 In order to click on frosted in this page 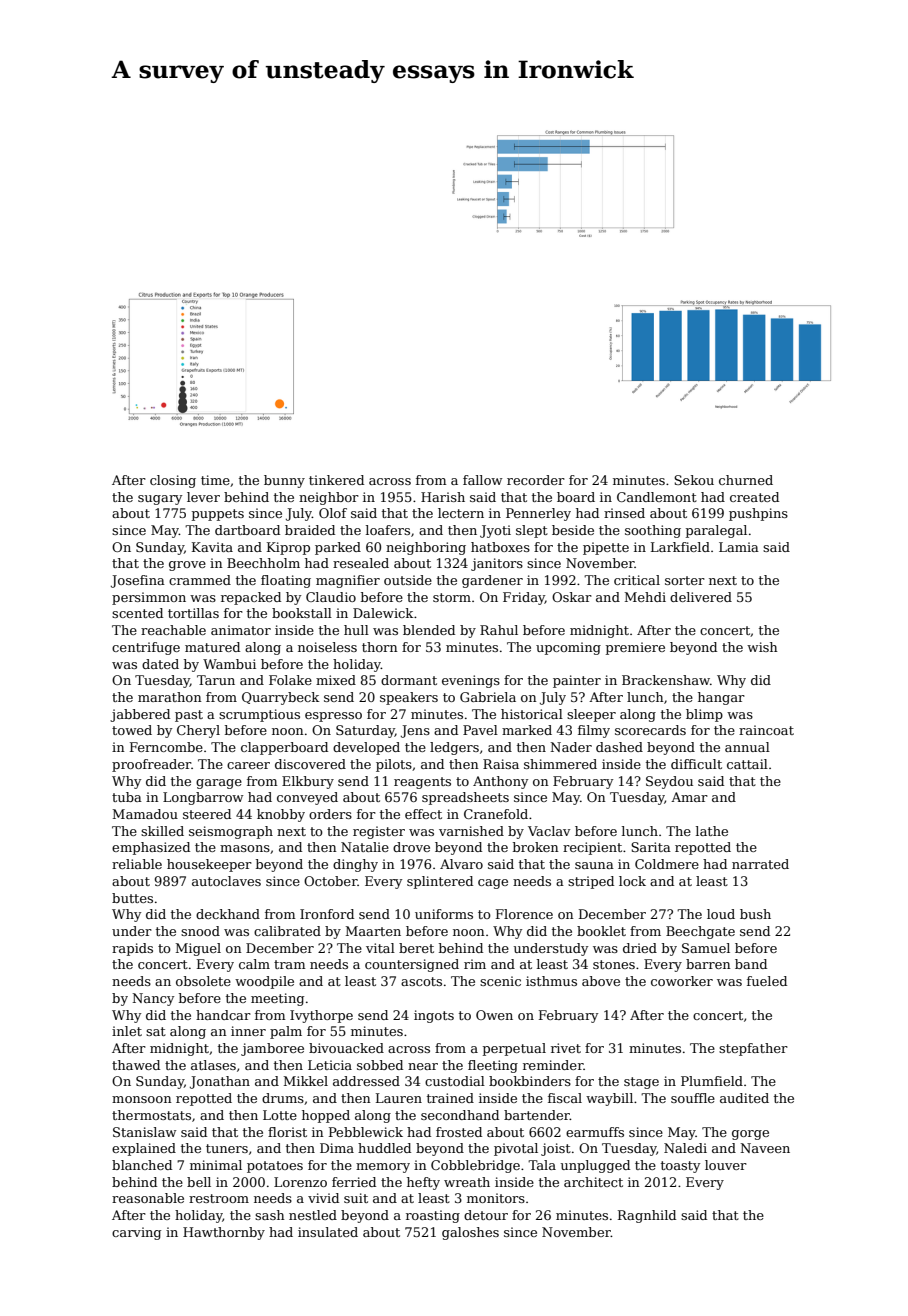, I will do `click(459, 1132)`.
